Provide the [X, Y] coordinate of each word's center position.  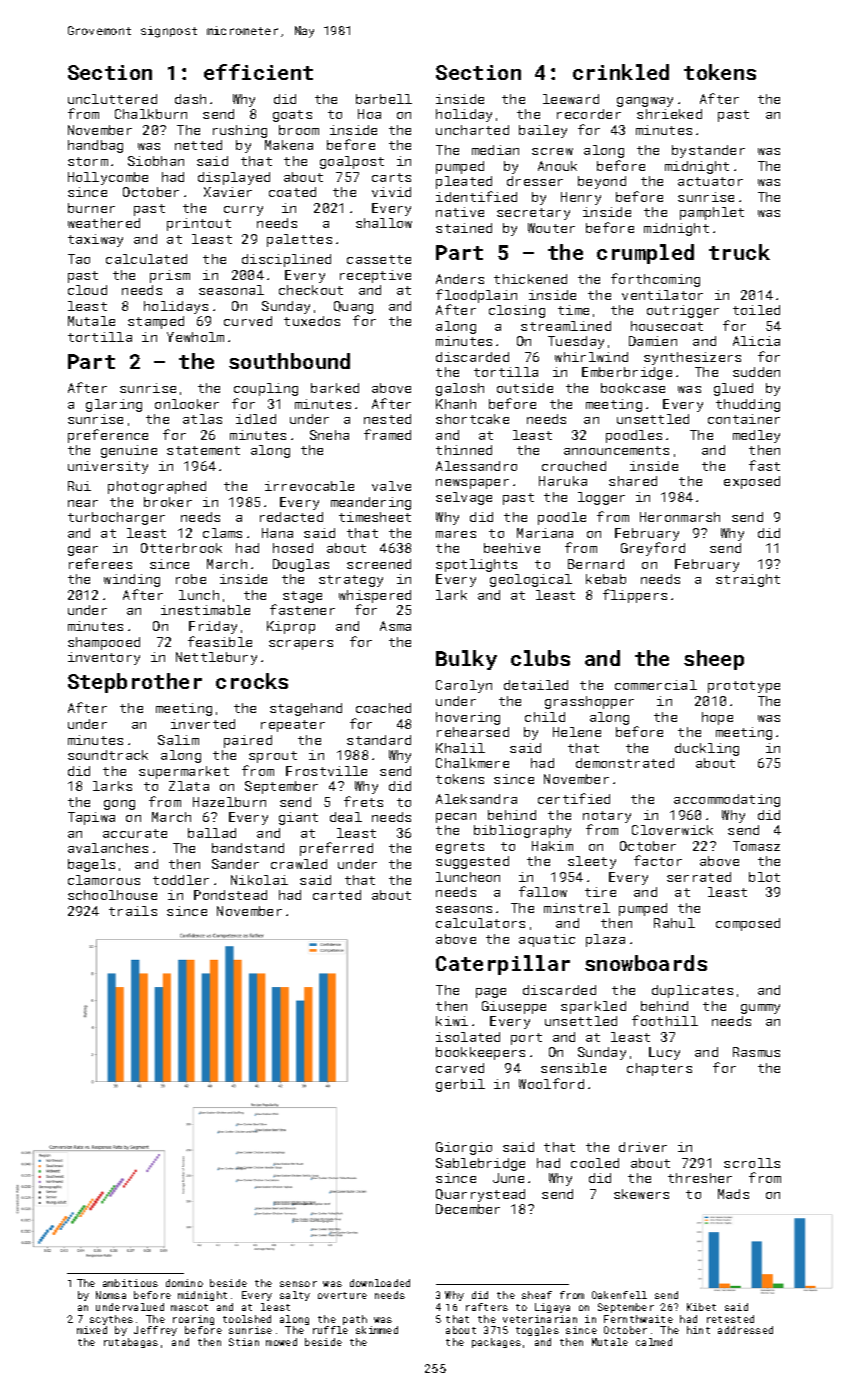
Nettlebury [216, 658]
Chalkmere [472, 763]
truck [739, 252]
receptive [375, 276]
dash [190, 99]
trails [133, 911]
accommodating [727, 800]
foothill [665, 1020]
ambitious [130, 1283]
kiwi [452, 1021]
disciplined [286, 260]
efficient [258, 72]
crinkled [621, 72]
